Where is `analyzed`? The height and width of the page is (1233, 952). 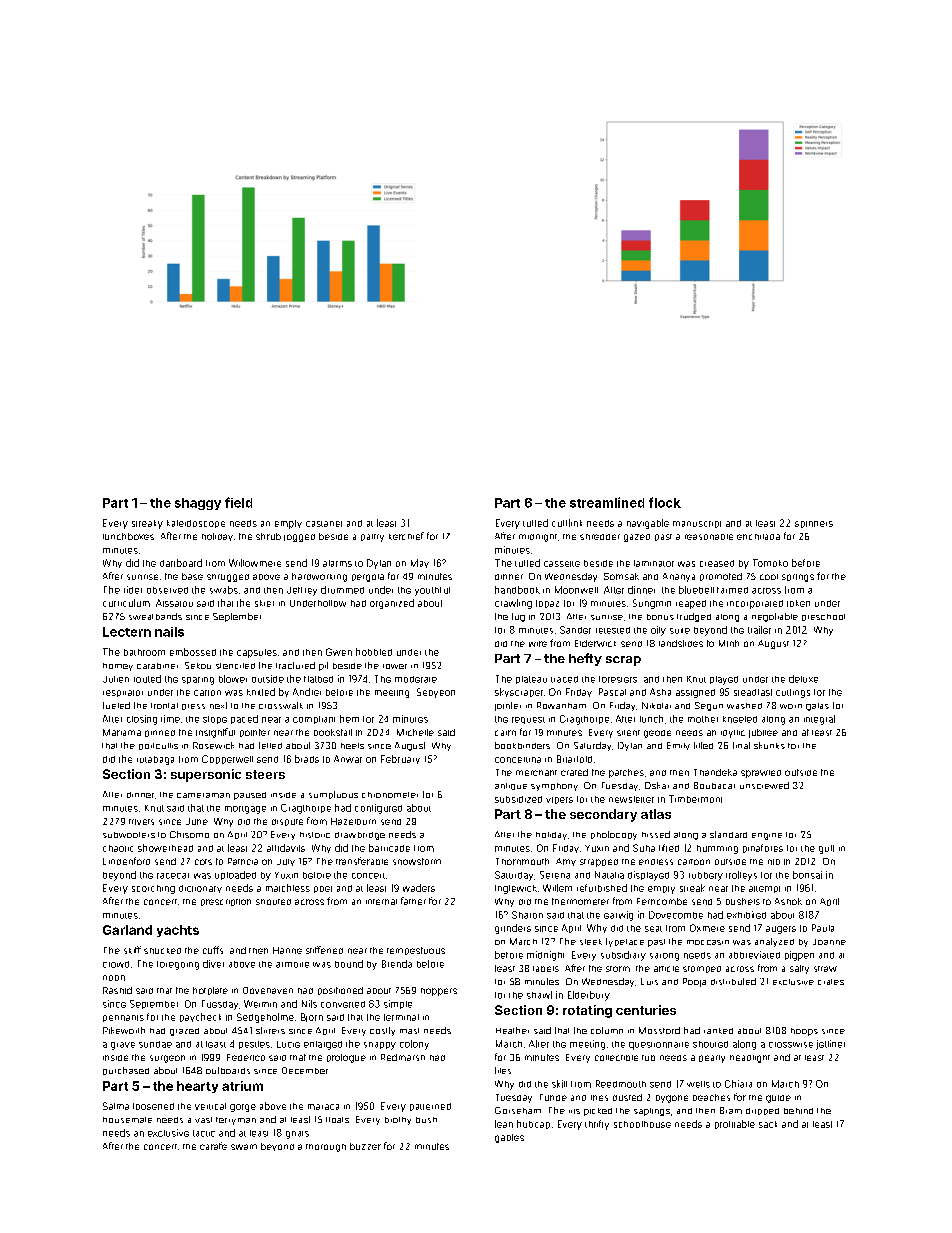 analyzed is located at coordinates (774, 942).
